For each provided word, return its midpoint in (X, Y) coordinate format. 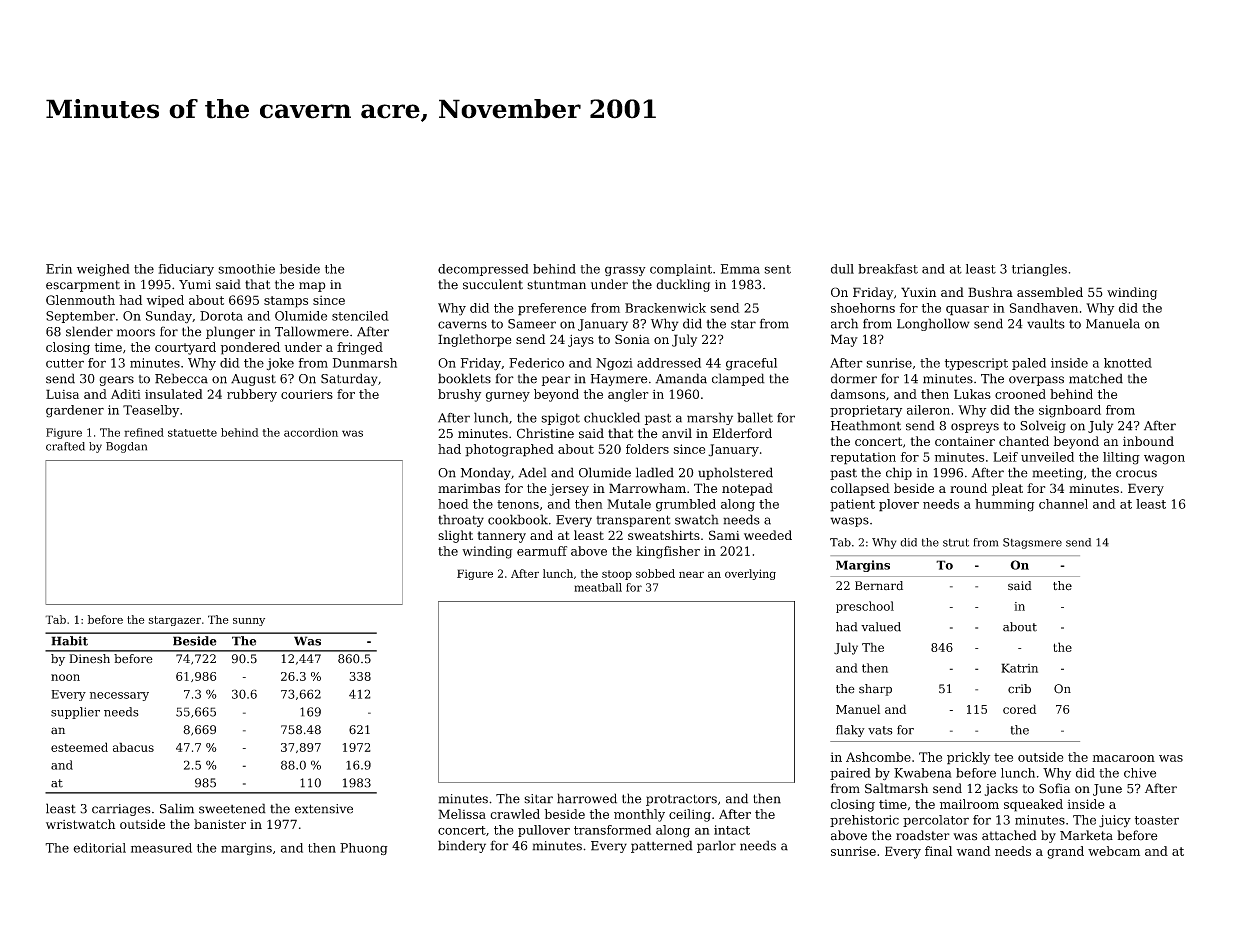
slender (89, 331)
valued (881, 627)
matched (1096, 378)
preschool (865, 607)
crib (1019, 689)
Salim (177, 808)
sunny (249, 622)
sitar (538, 799)
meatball (598, 587)
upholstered (735, 473)
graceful (751, 364)
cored (1019, 709)
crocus (1136, 474)
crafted (65, 446)
